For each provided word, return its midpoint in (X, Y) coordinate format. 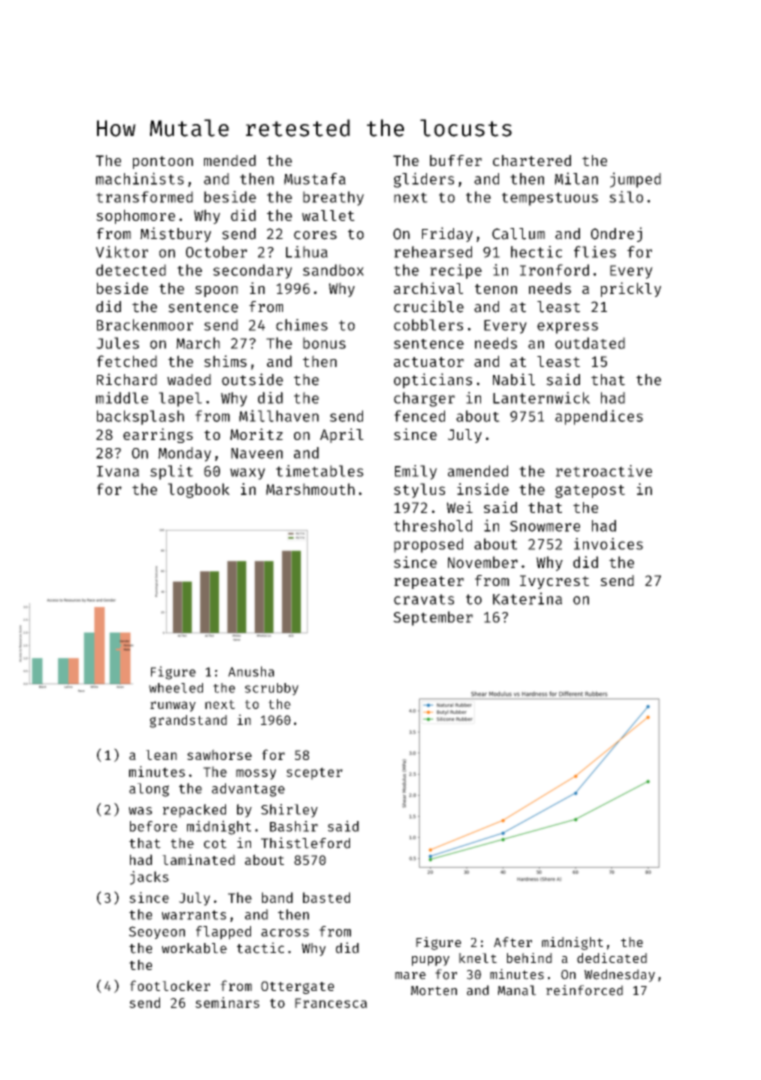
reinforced (584, 990)
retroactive (604, 471)
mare (410, 976)
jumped (635, 180)
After (513, 942)
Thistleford (305, 843)
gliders (424, 180)
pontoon (163, 162)
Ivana (118, 471)
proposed (428, 545)
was (140, 811)
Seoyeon (157, 932)
